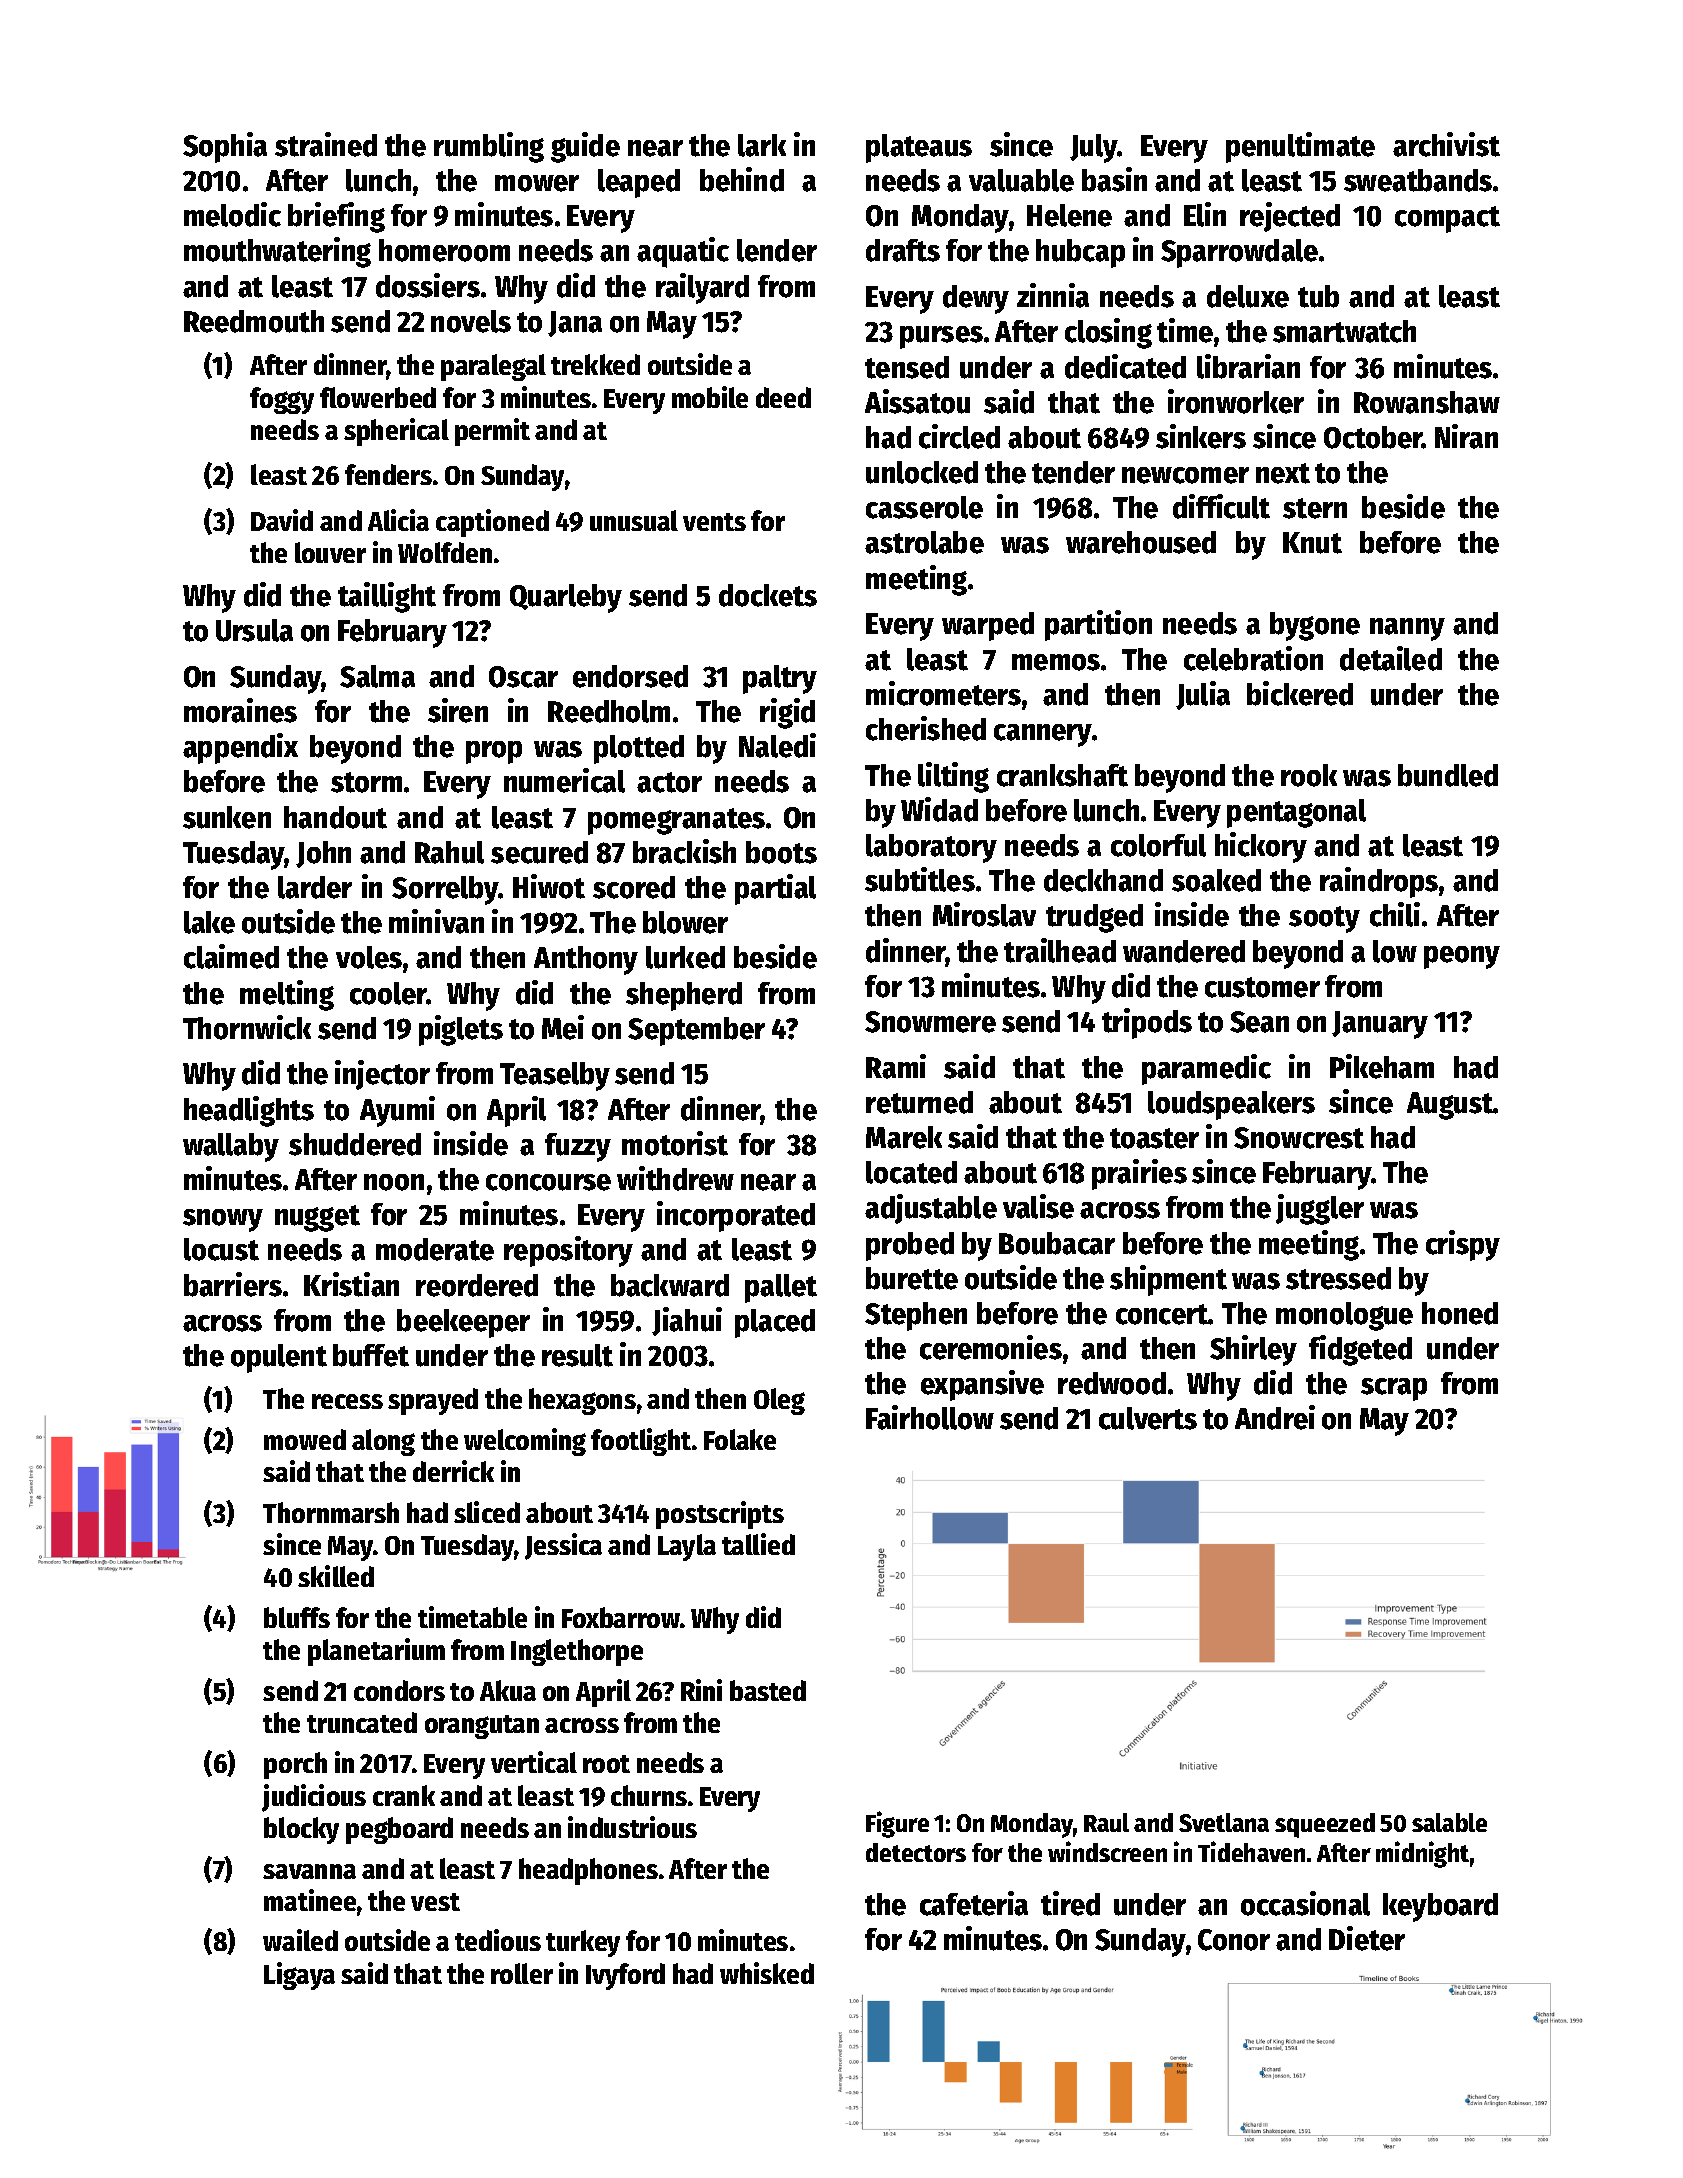 Image resolution: width=1683 pixels, height=2178 pixels. What do you see at coordinates (282, 520) in the screenshot?
I see `David` at bounding box center [282, 520].
